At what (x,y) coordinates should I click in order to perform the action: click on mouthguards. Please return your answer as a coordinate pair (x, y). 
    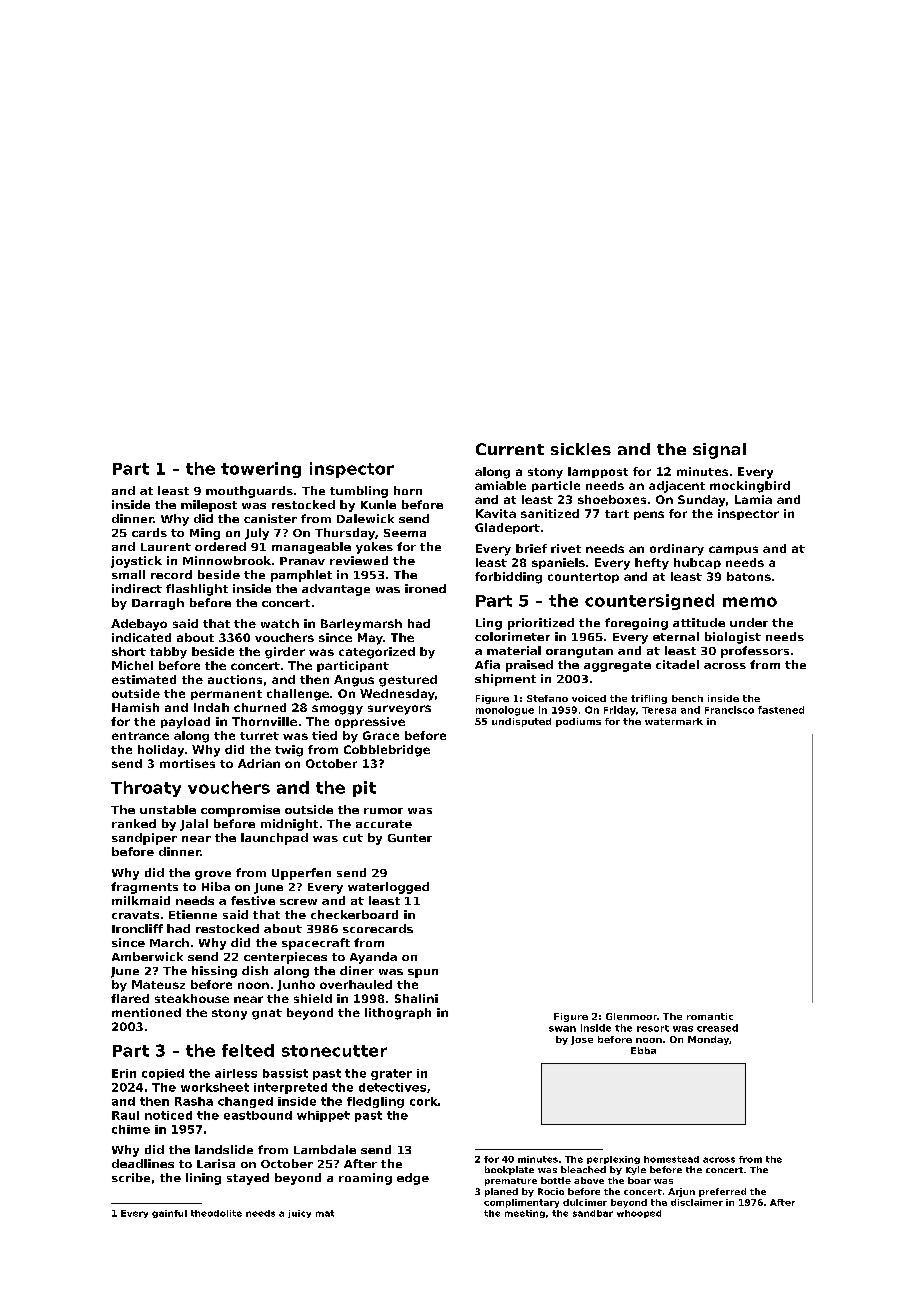
    Looking at the image, I should click on (249, 492).
